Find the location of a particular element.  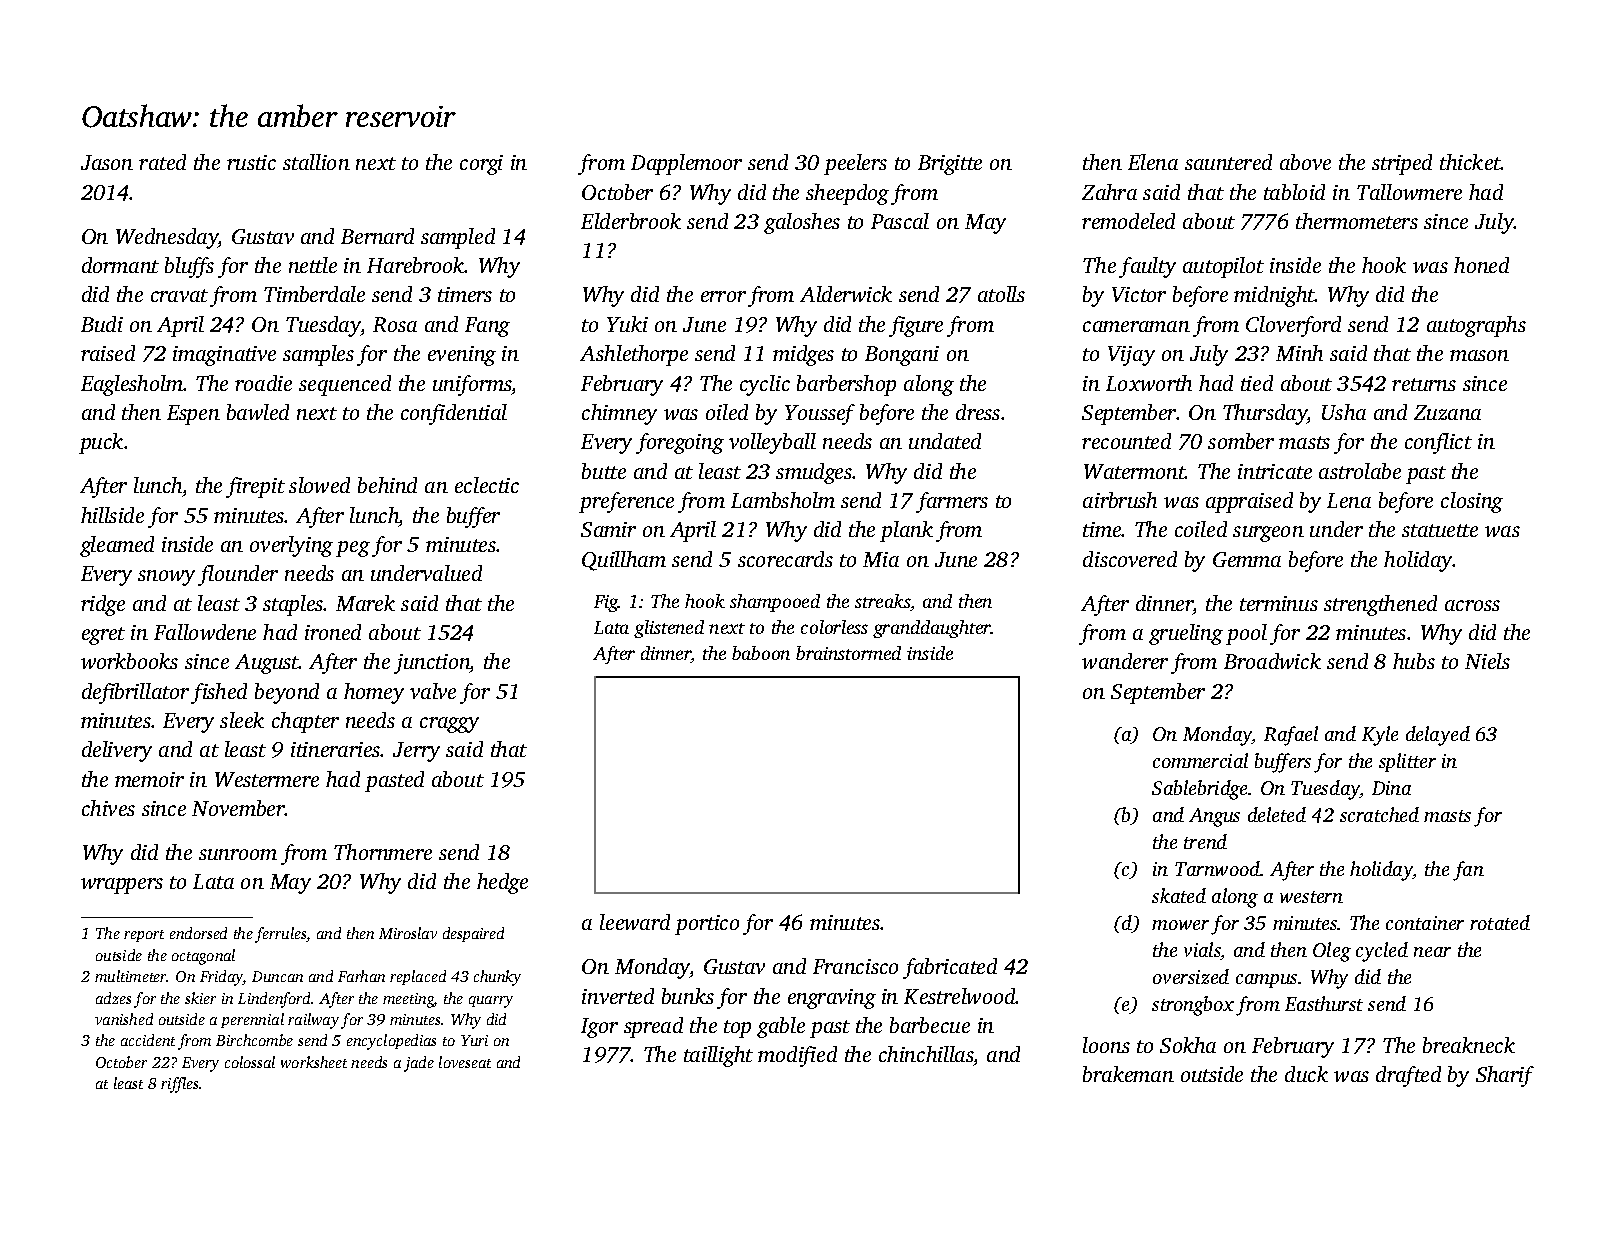

jade is located at coordinates (419, 1064).
